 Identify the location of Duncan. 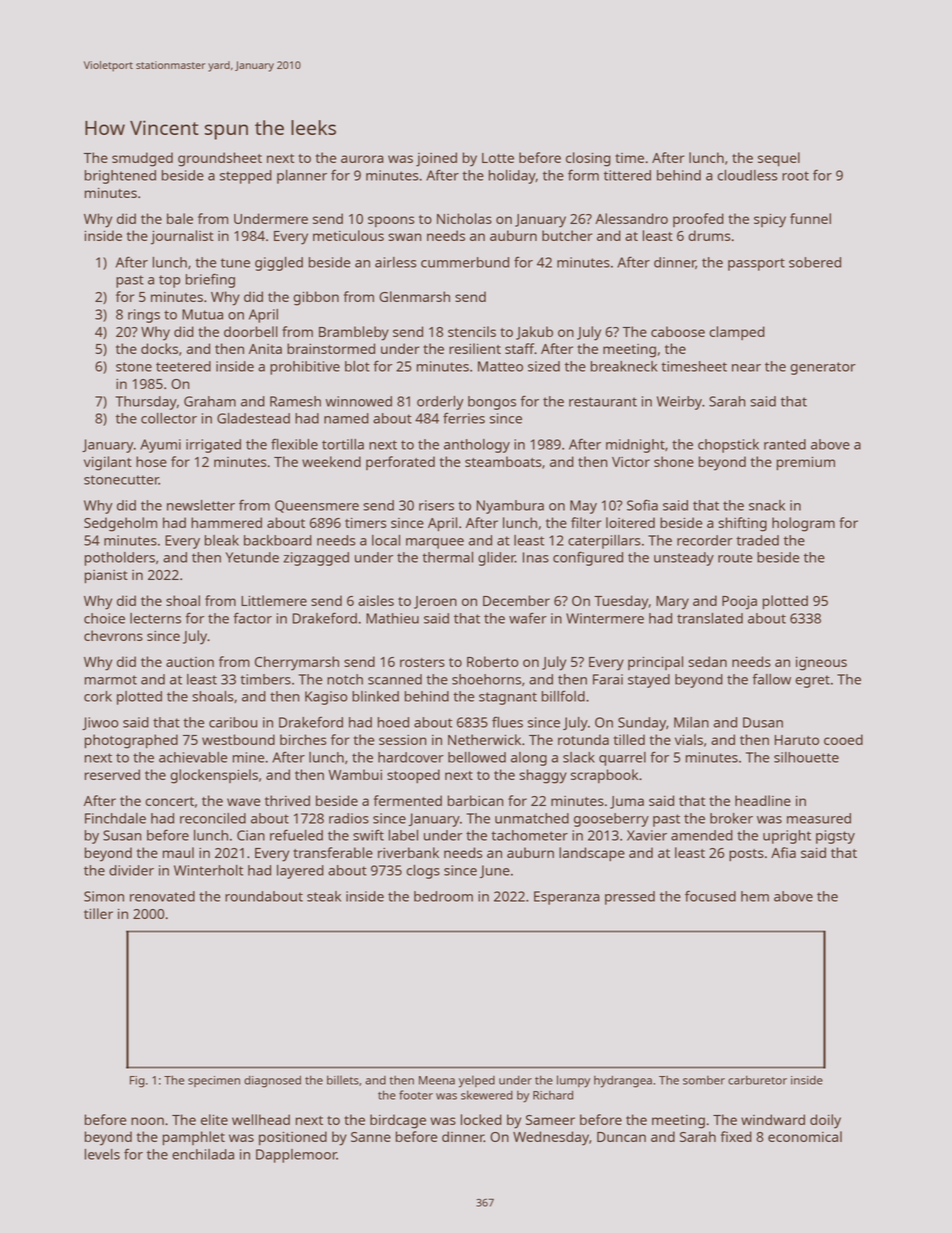
(621, 1137).
